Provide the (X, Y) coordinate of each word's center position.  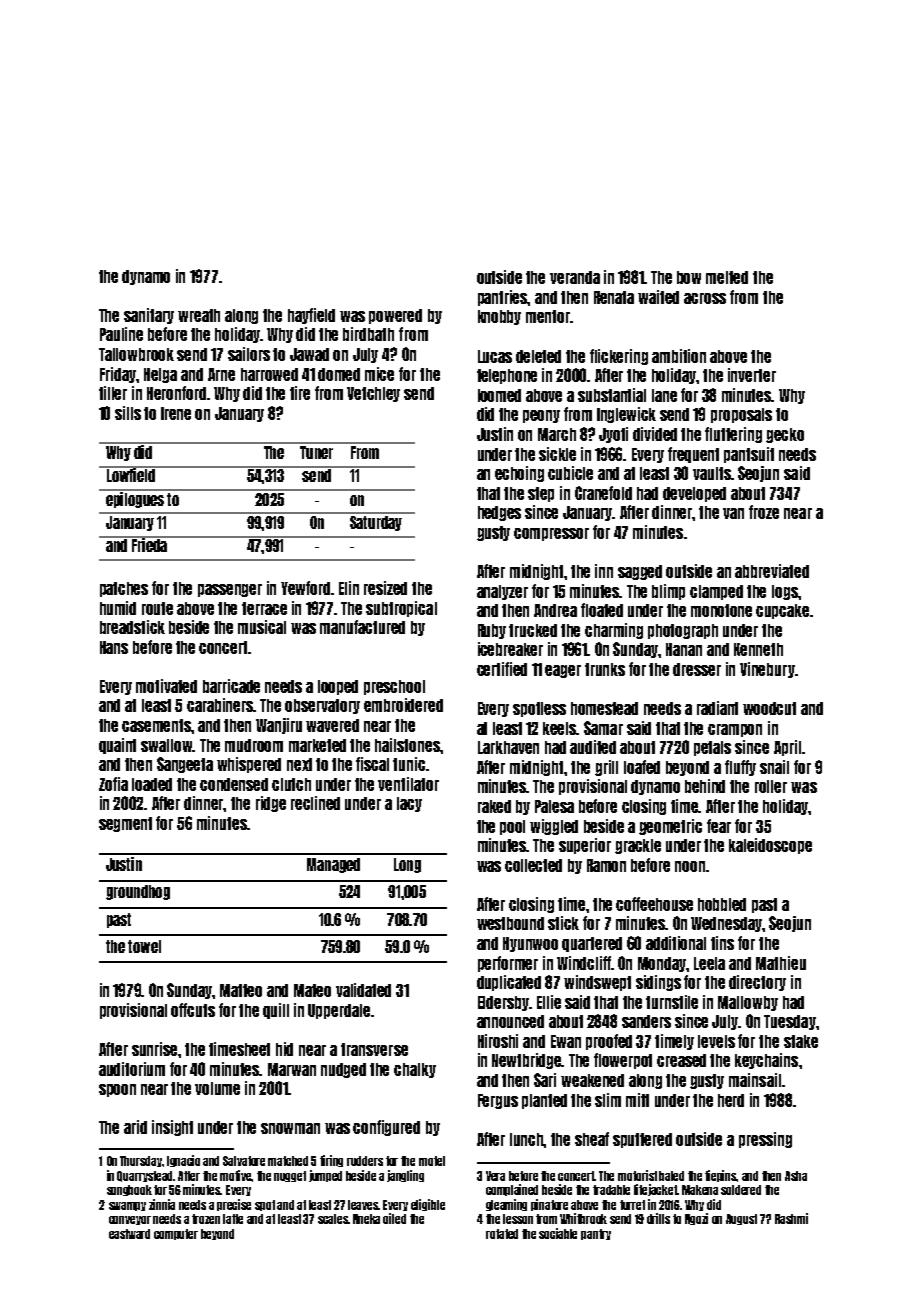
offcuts (193, 1010)
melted (727, 277)
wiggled (554, 827)
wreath (199, 315)
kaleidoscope (770, 846)
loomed (499, 395)
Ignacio (183, 1161)
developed (694, 494)
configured (386, 1128)
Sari (545, 1080)
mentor (548, 316)
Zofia (113, 784)
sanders (646, 1021)
